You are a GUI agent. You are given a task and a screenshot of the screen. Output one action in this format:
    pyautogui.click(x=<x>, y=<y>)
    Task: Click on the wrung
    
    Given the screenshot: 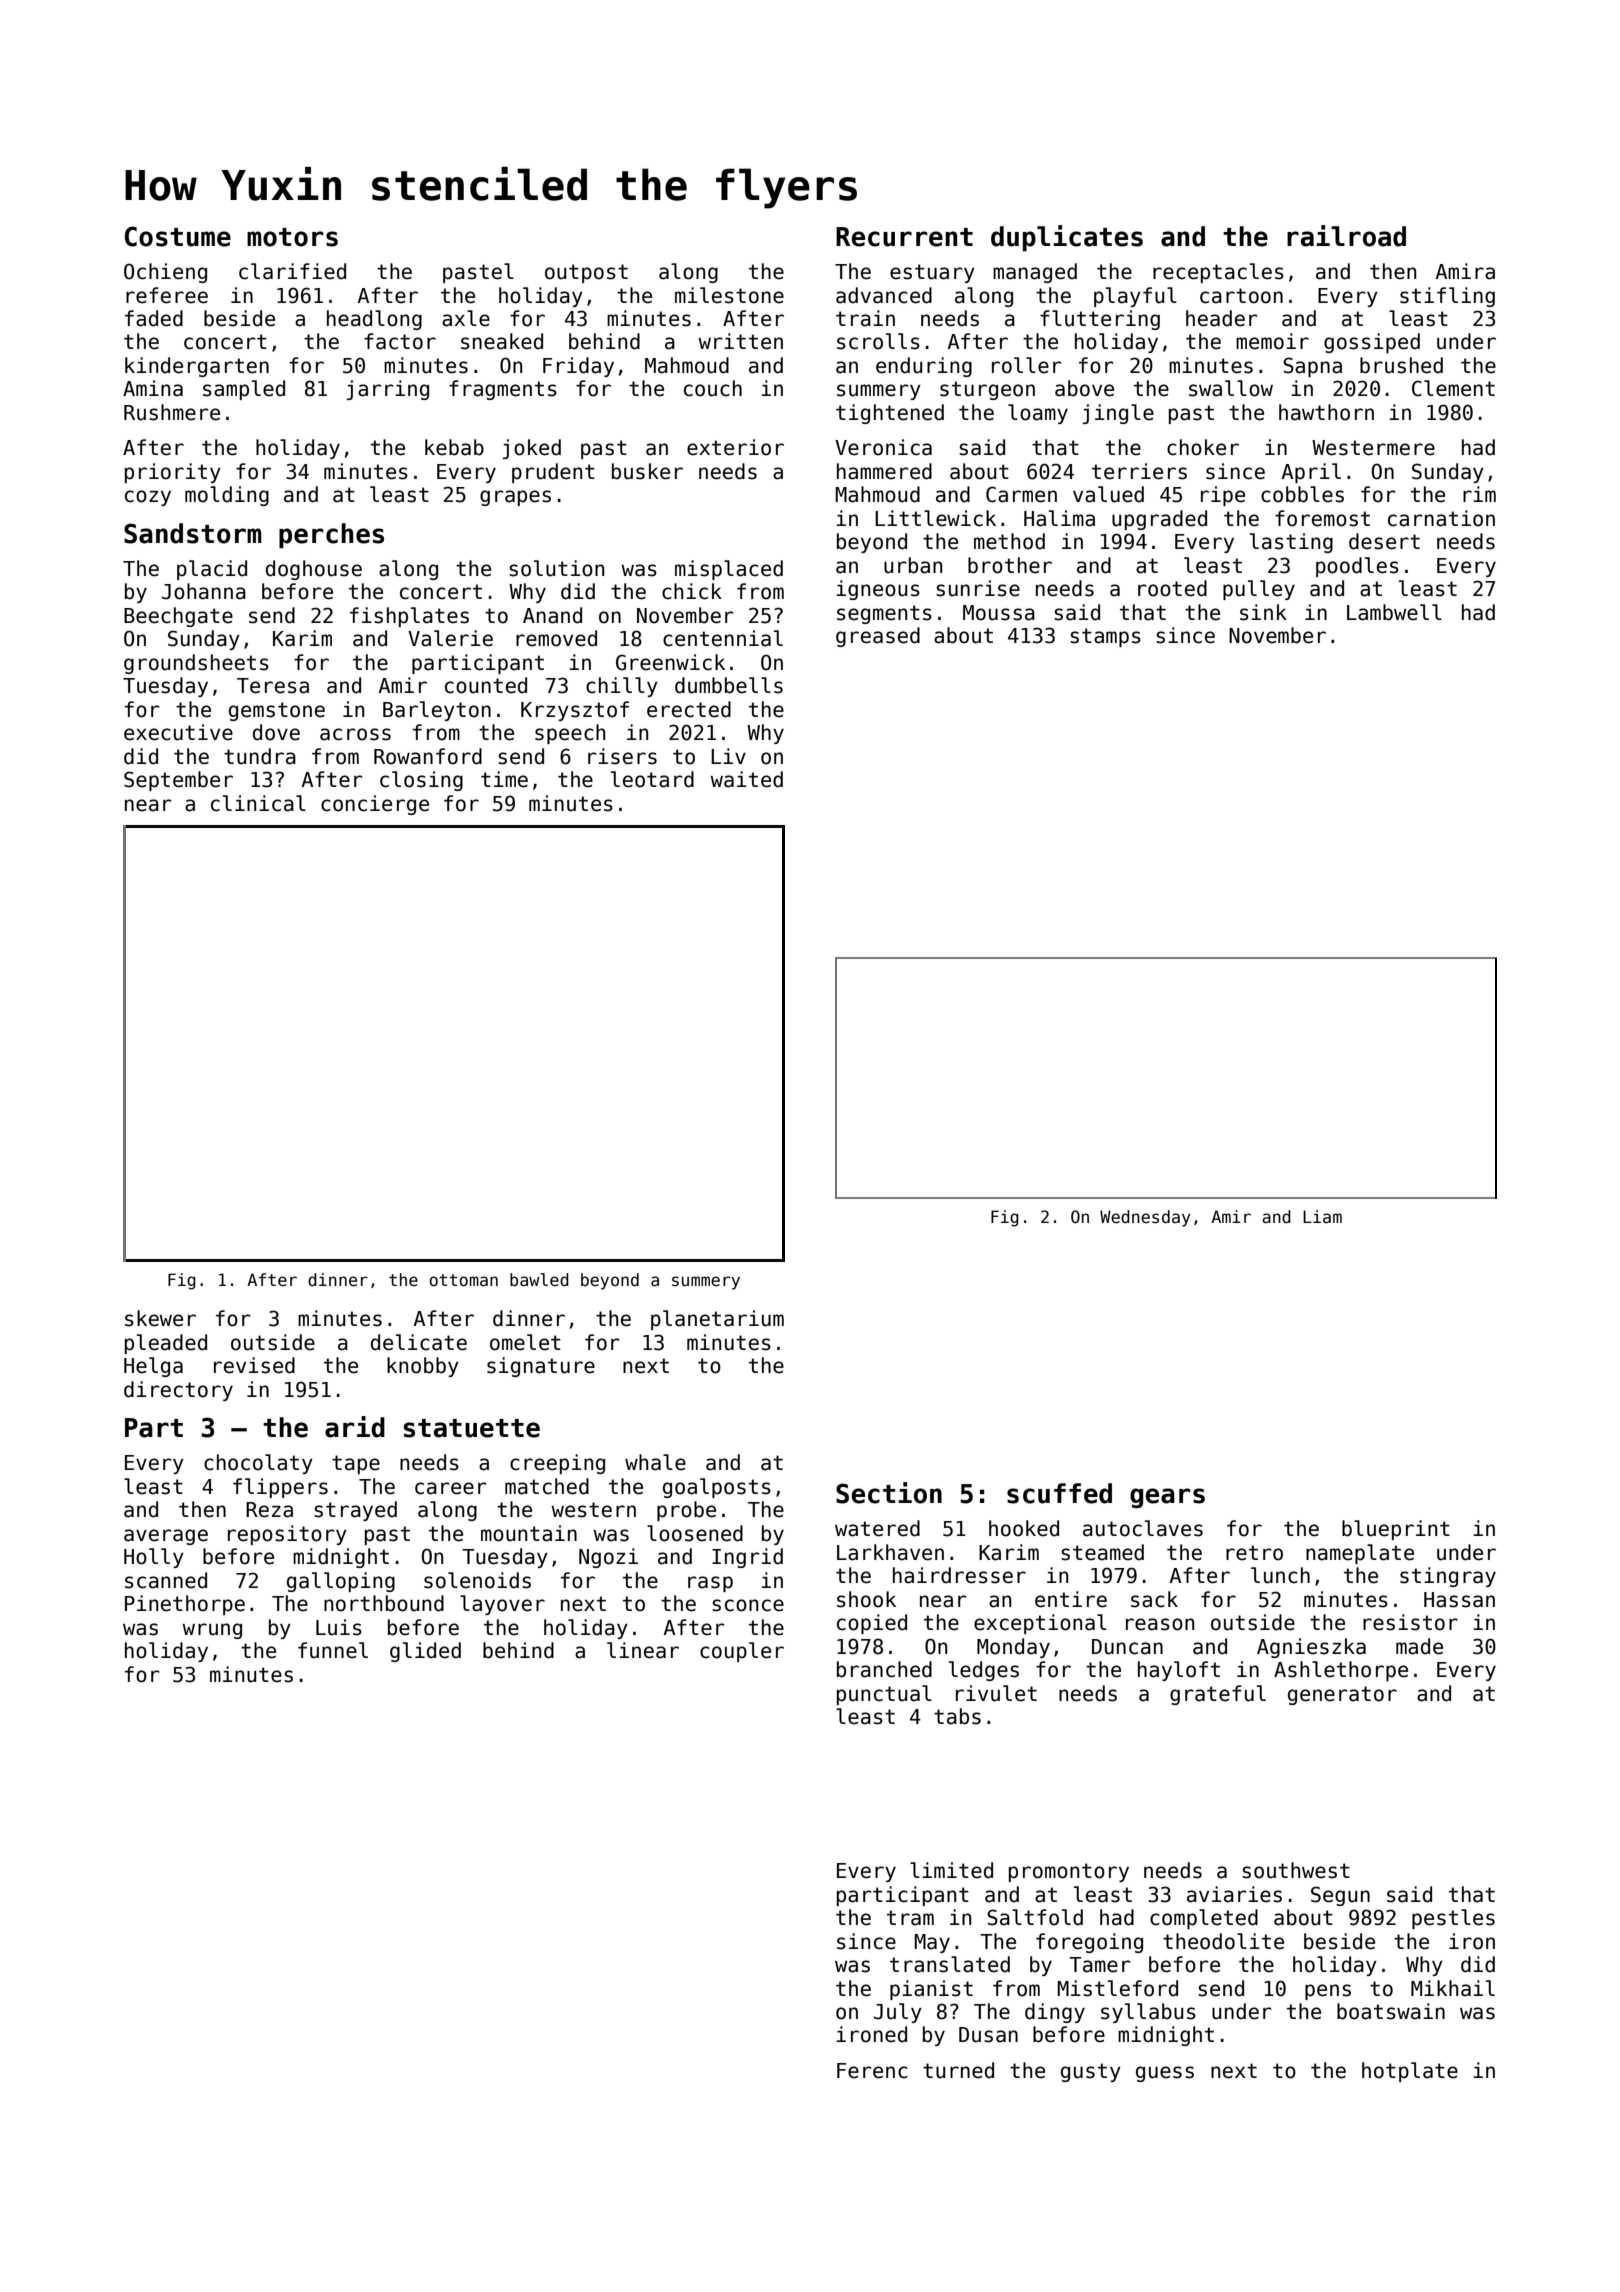 What is the action you would take?
    pyautogui.click(x=212, y=1631)
